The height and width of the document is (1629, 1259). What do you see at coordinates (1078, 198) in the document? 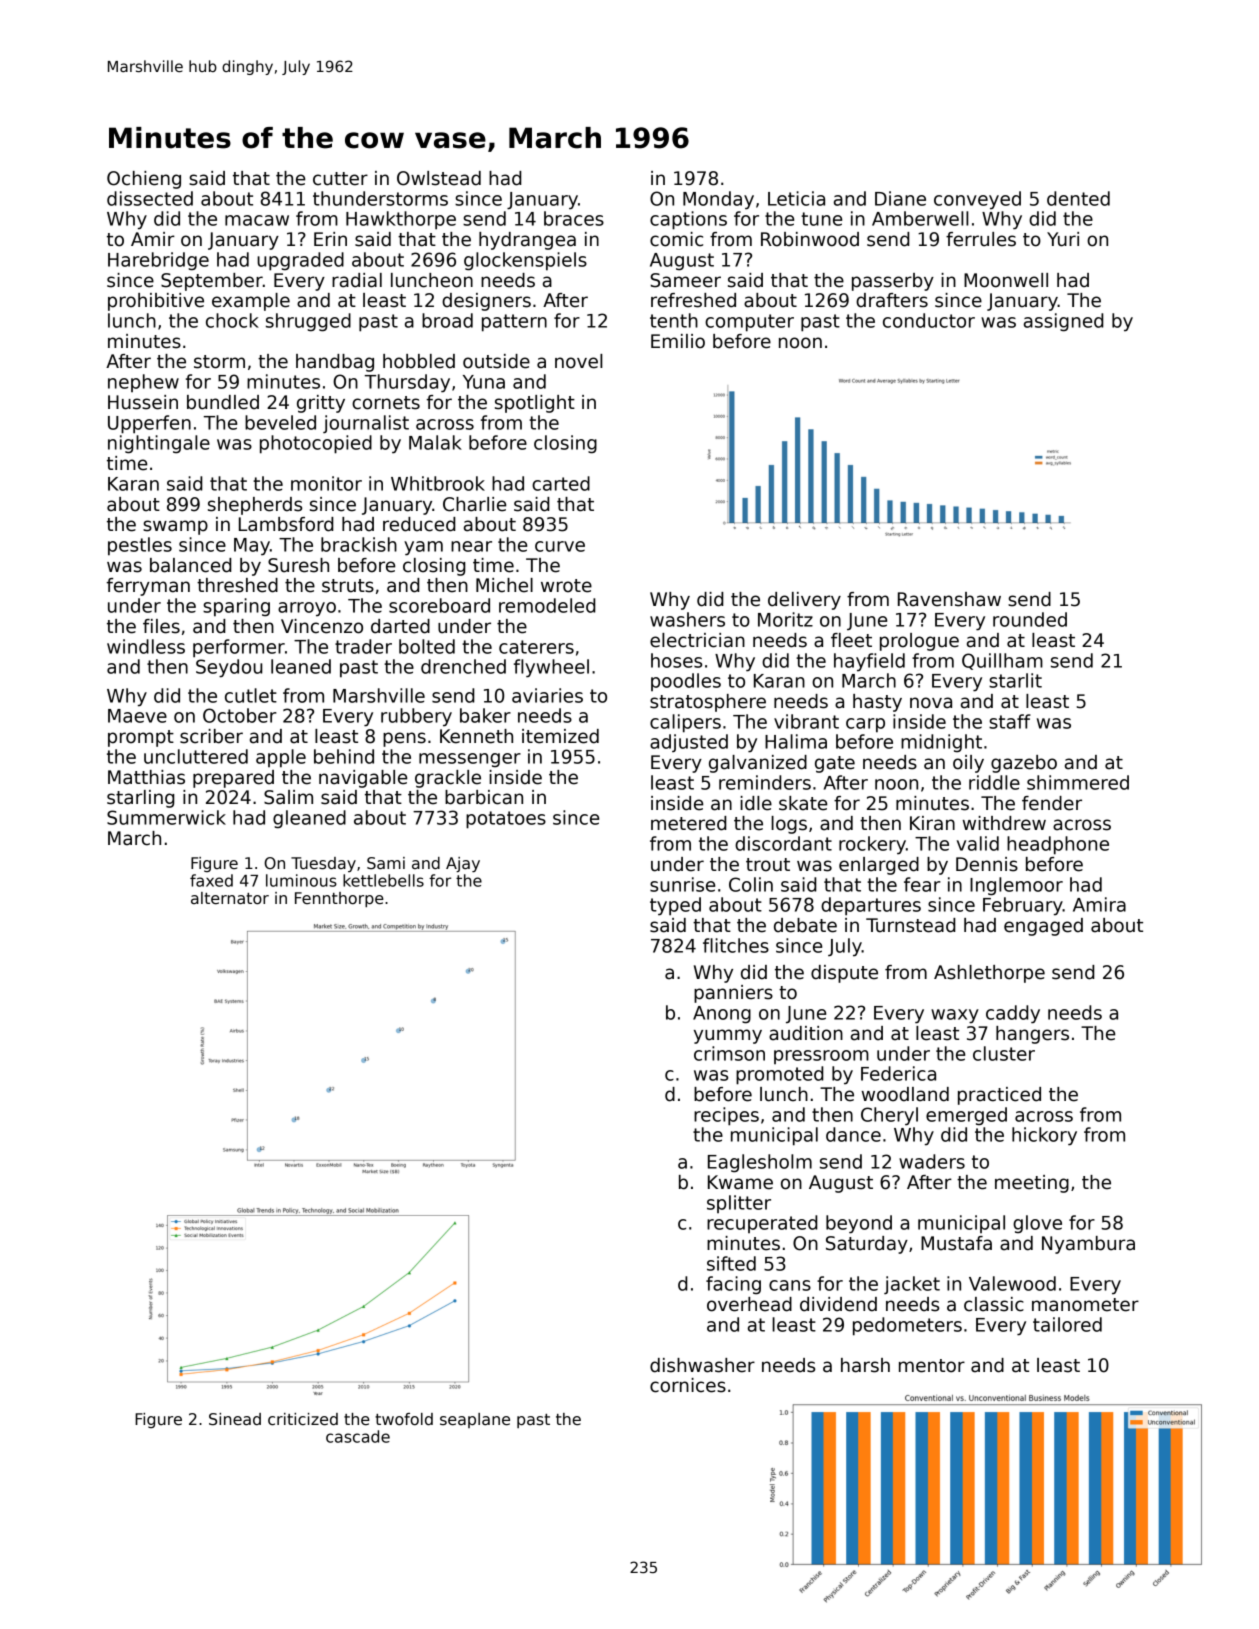
I see `dented` at bounding box center [1078, 198].
